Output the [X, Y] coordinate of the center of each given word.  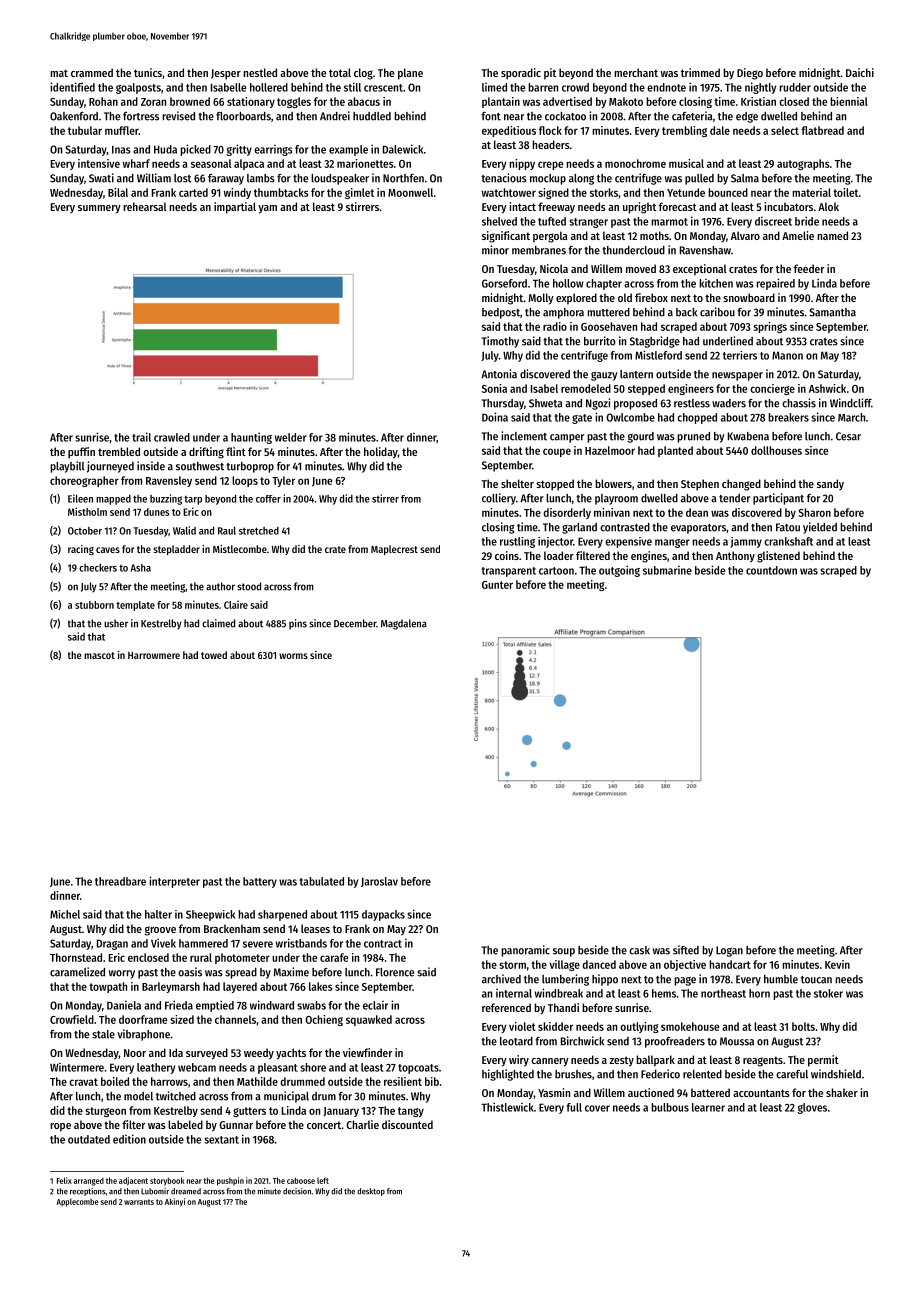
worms [293, 656]
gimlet [359, 193]
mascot [99, 655]
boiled [115, 1081]
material [811, 192]
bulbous [670, 1107]
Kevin [837, 964]
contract [383, 944]
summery [99, 209]
